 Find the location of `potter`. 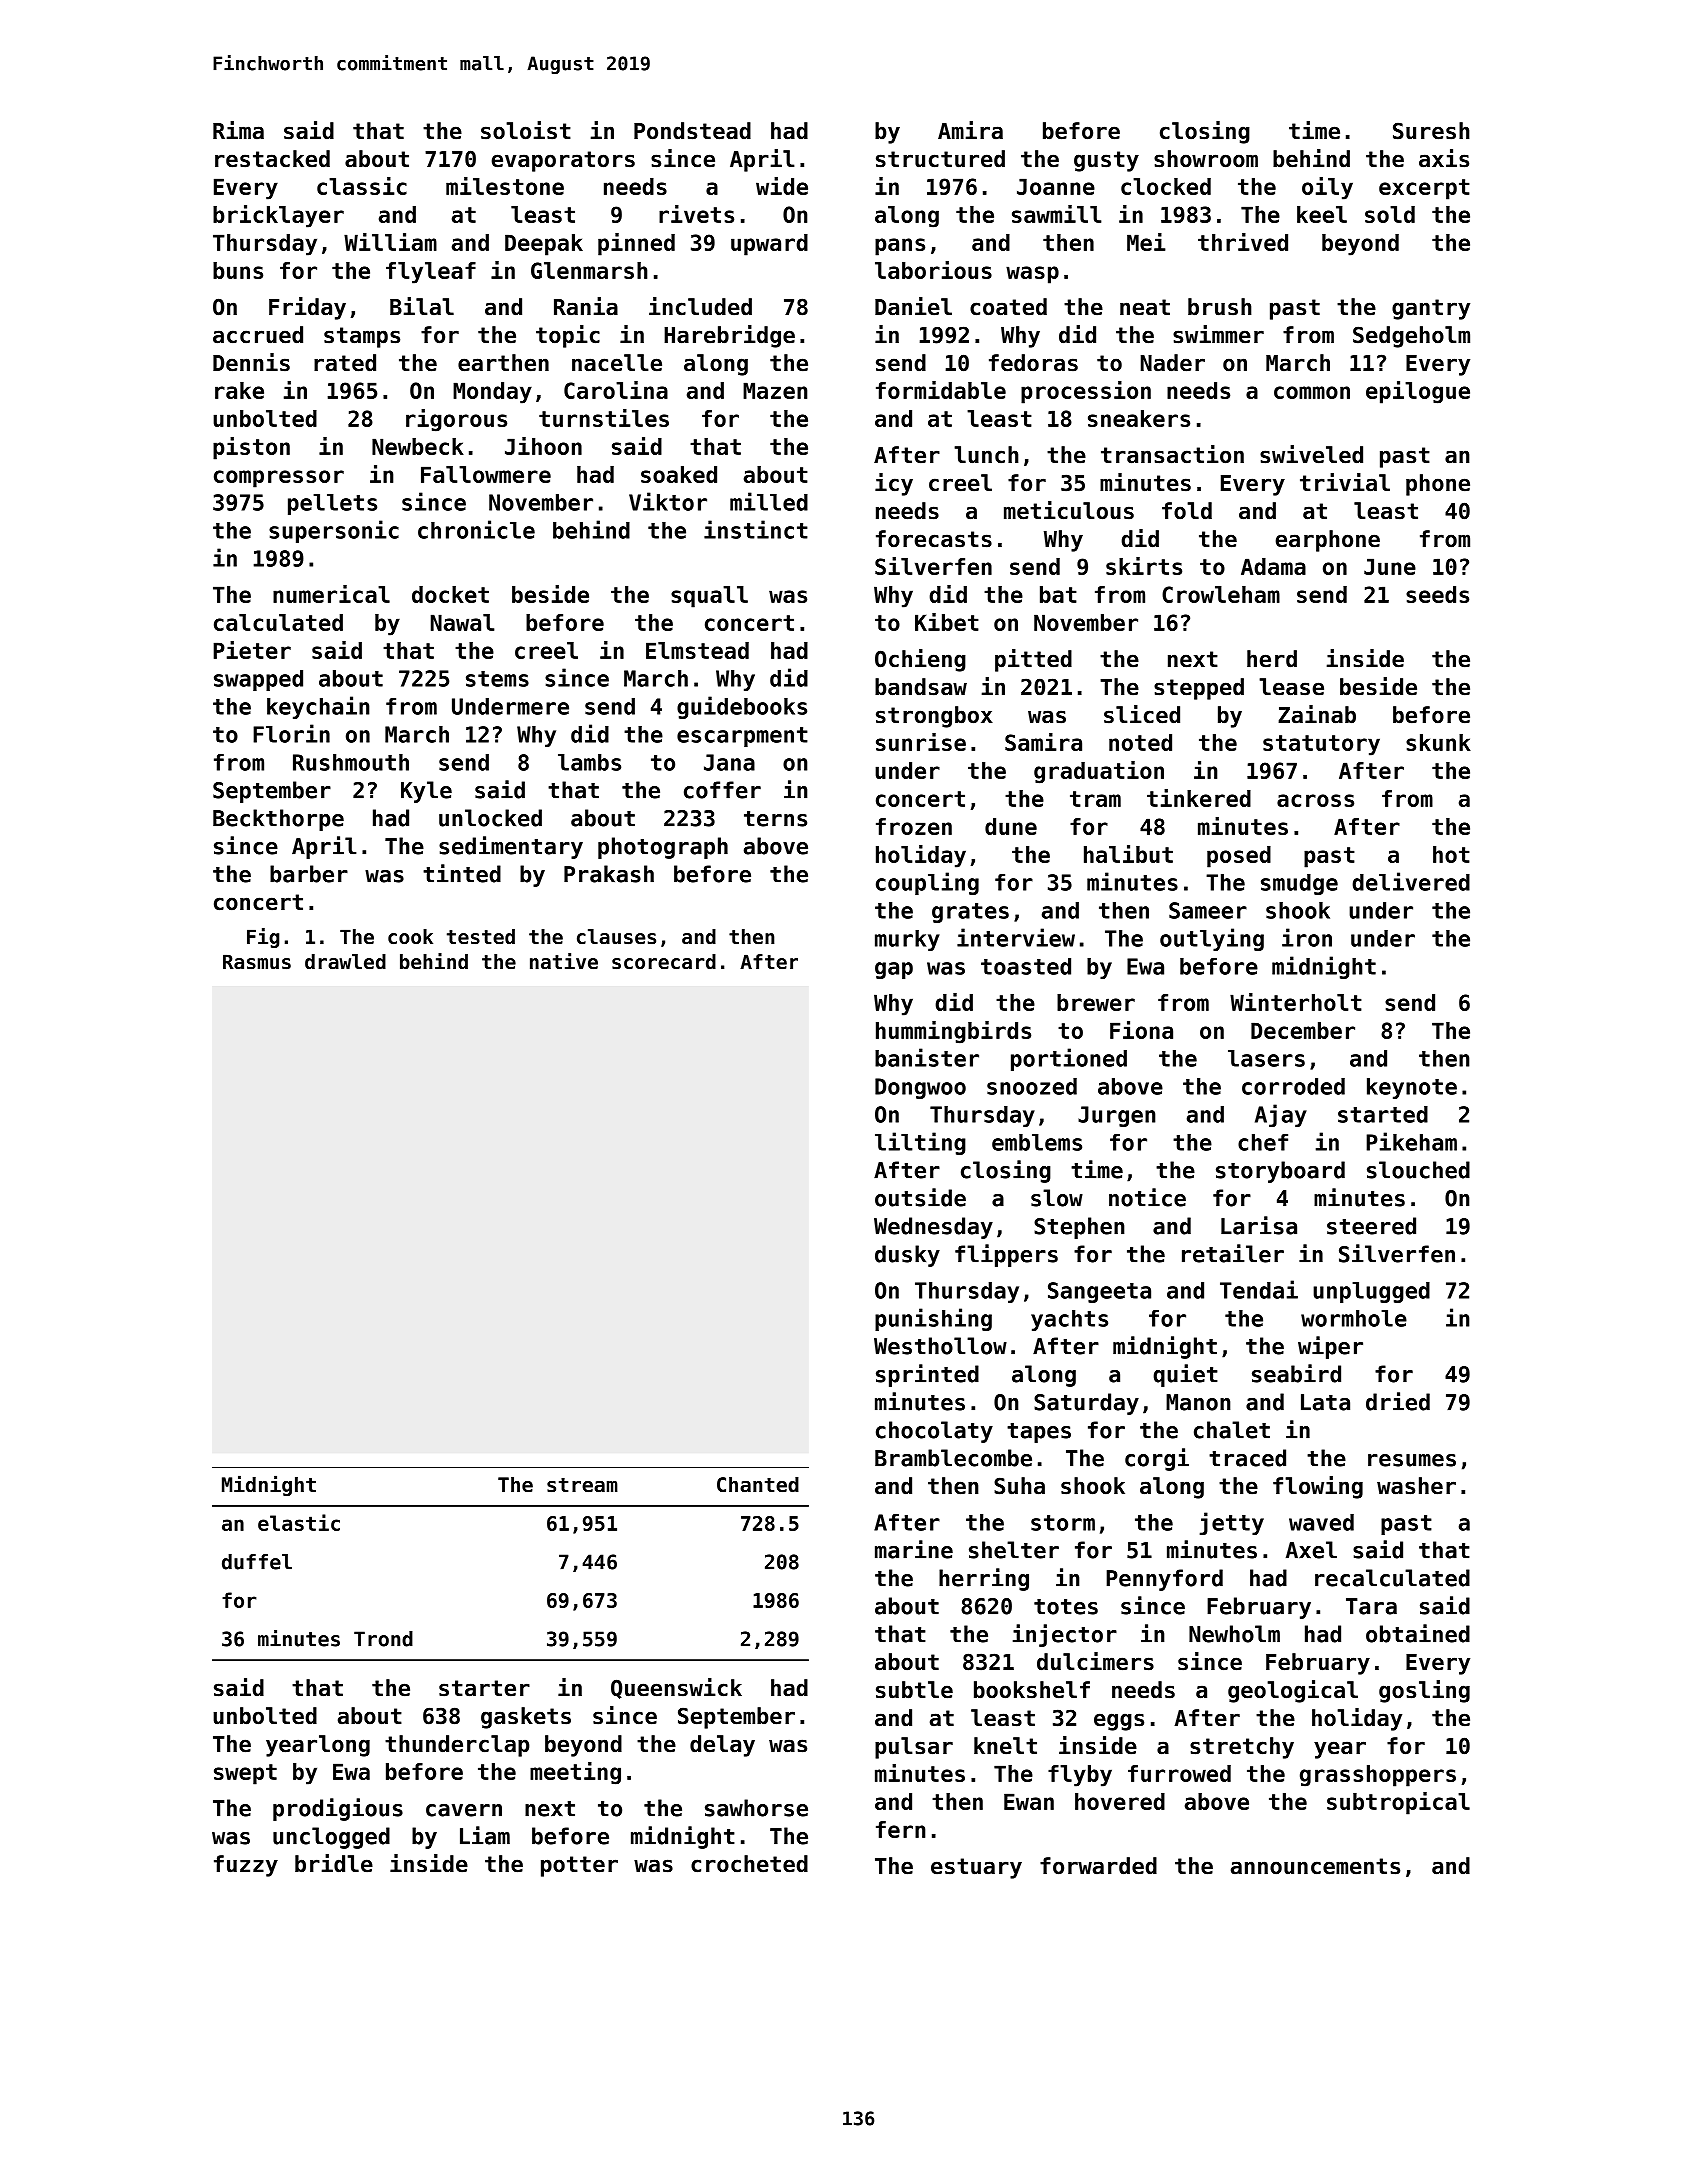

potter is located at coordinates (579, 1866).
